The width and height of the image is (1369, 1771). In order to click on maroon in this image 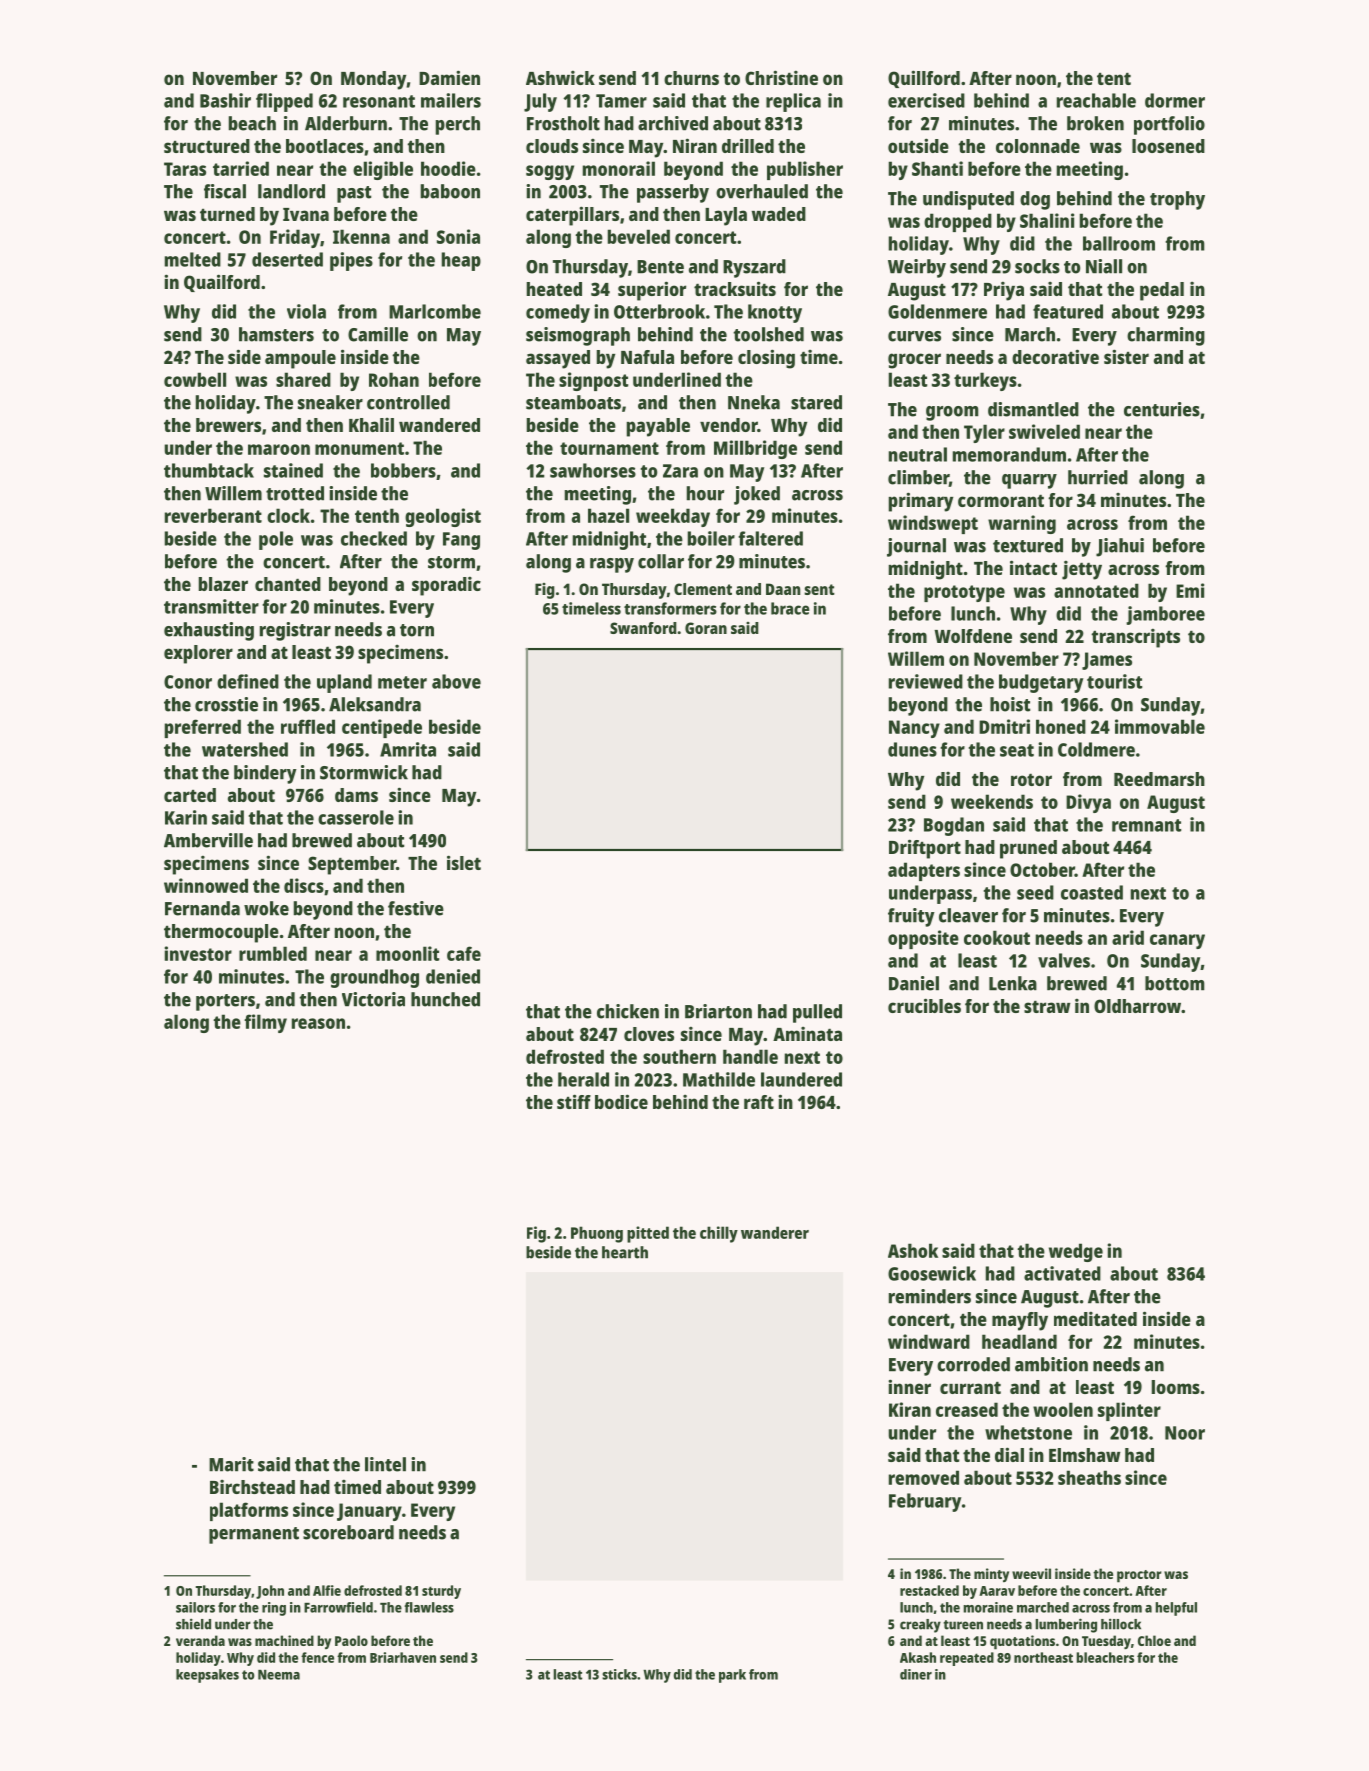, I will do `click(279, 449)`.
